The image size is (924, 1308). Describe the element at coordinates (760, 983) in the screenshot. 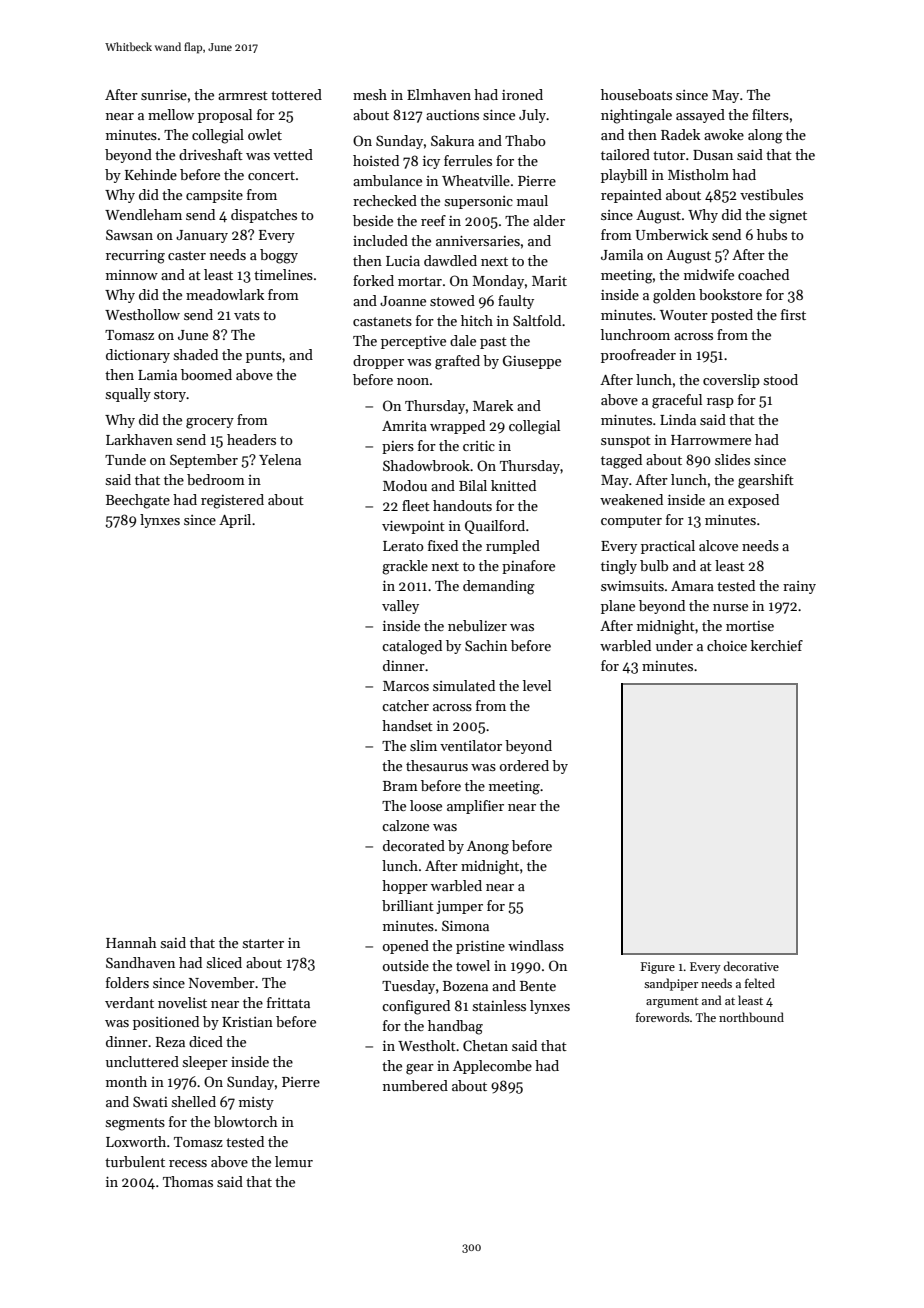

I see `felted` at that location.
